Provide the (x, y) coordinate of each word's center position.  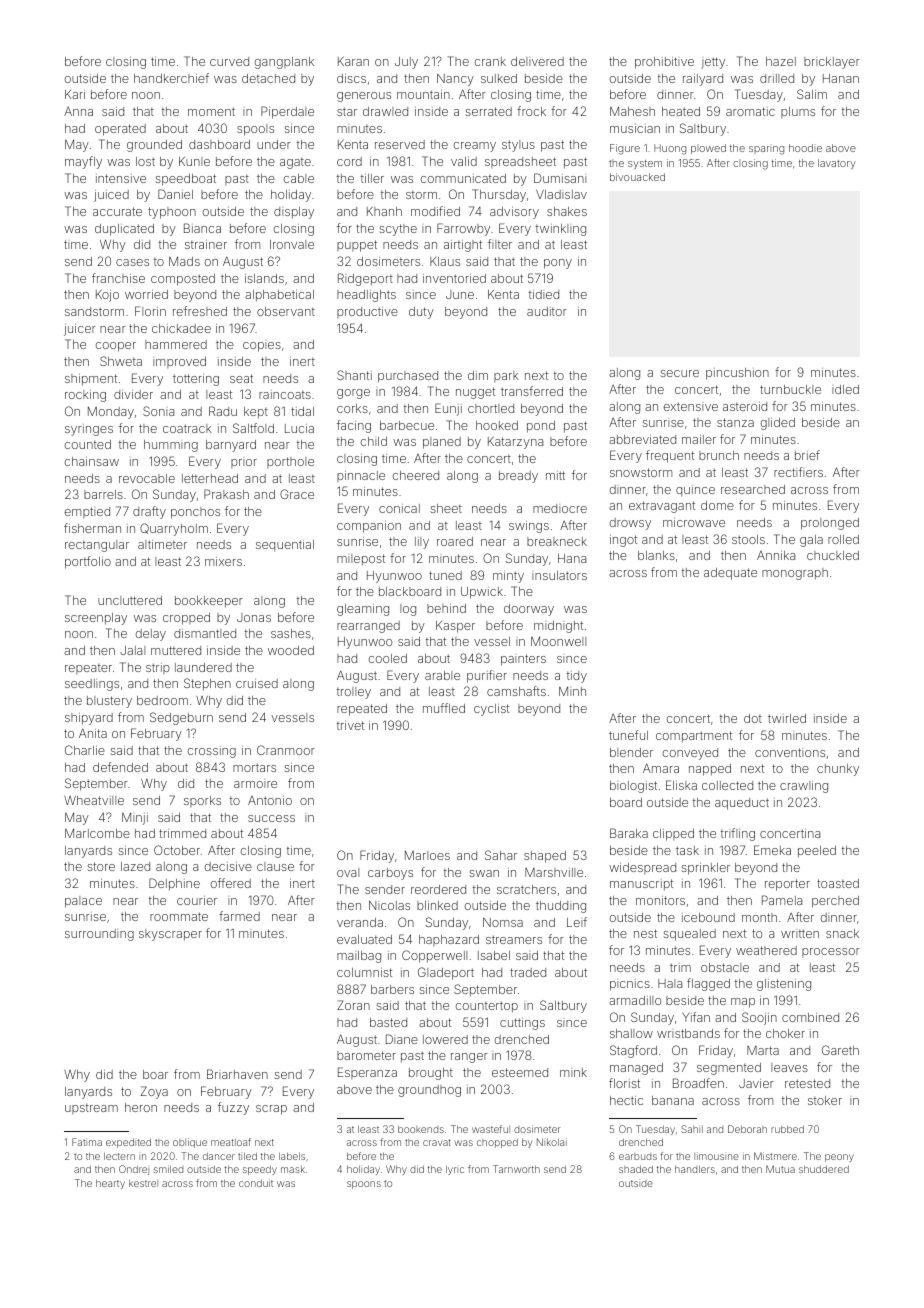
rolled (843, 539)
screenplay (96, 619)
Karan (353, 61)
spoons (364, 1185)
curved (229, 61)
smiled (168, 1169)
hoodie (805, 148)
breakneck (557, 541)
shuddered (824, 1169)
